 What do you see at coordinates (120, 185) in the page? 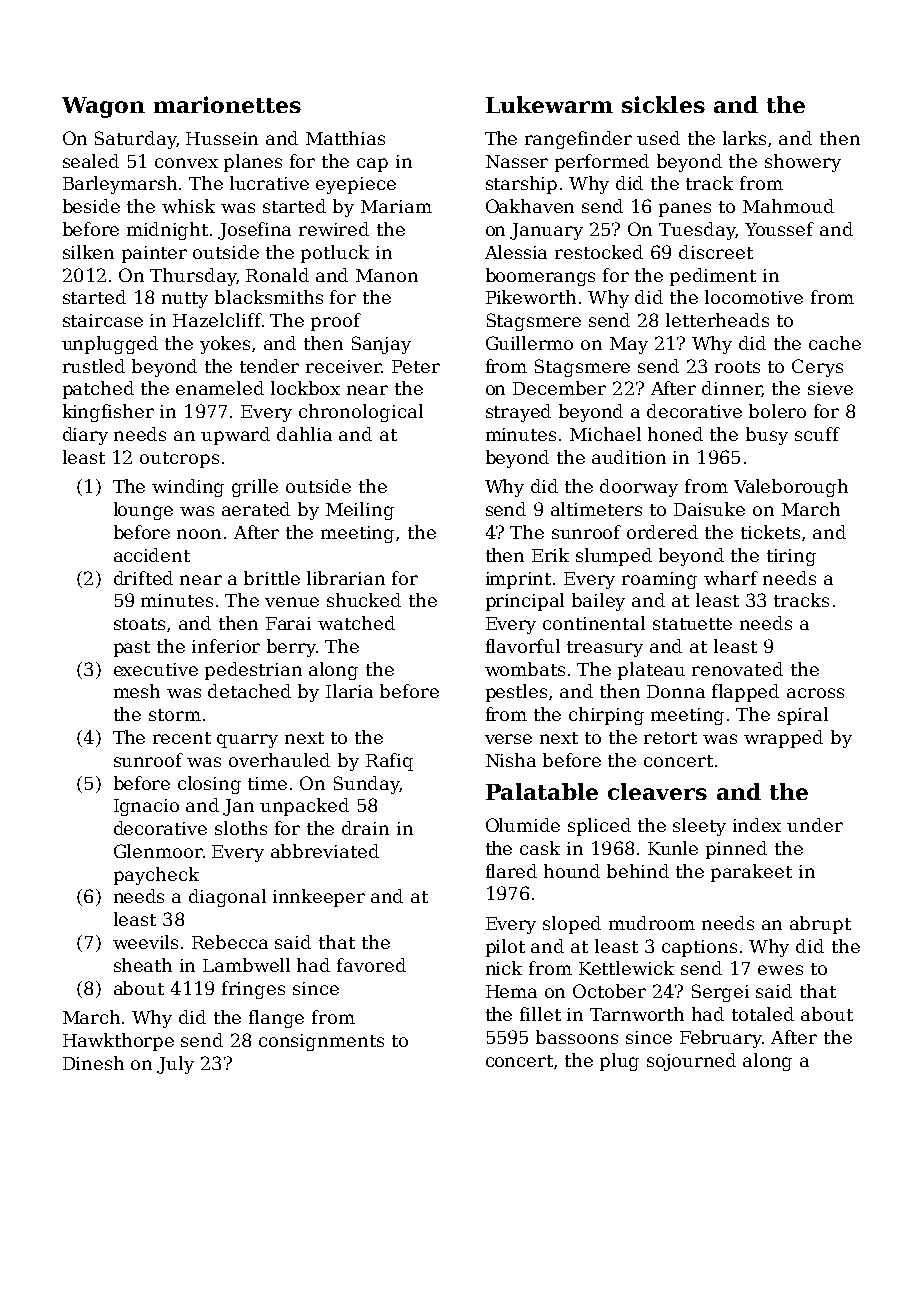
I see `Barleymarsh` at bounding box center [120, 185].
